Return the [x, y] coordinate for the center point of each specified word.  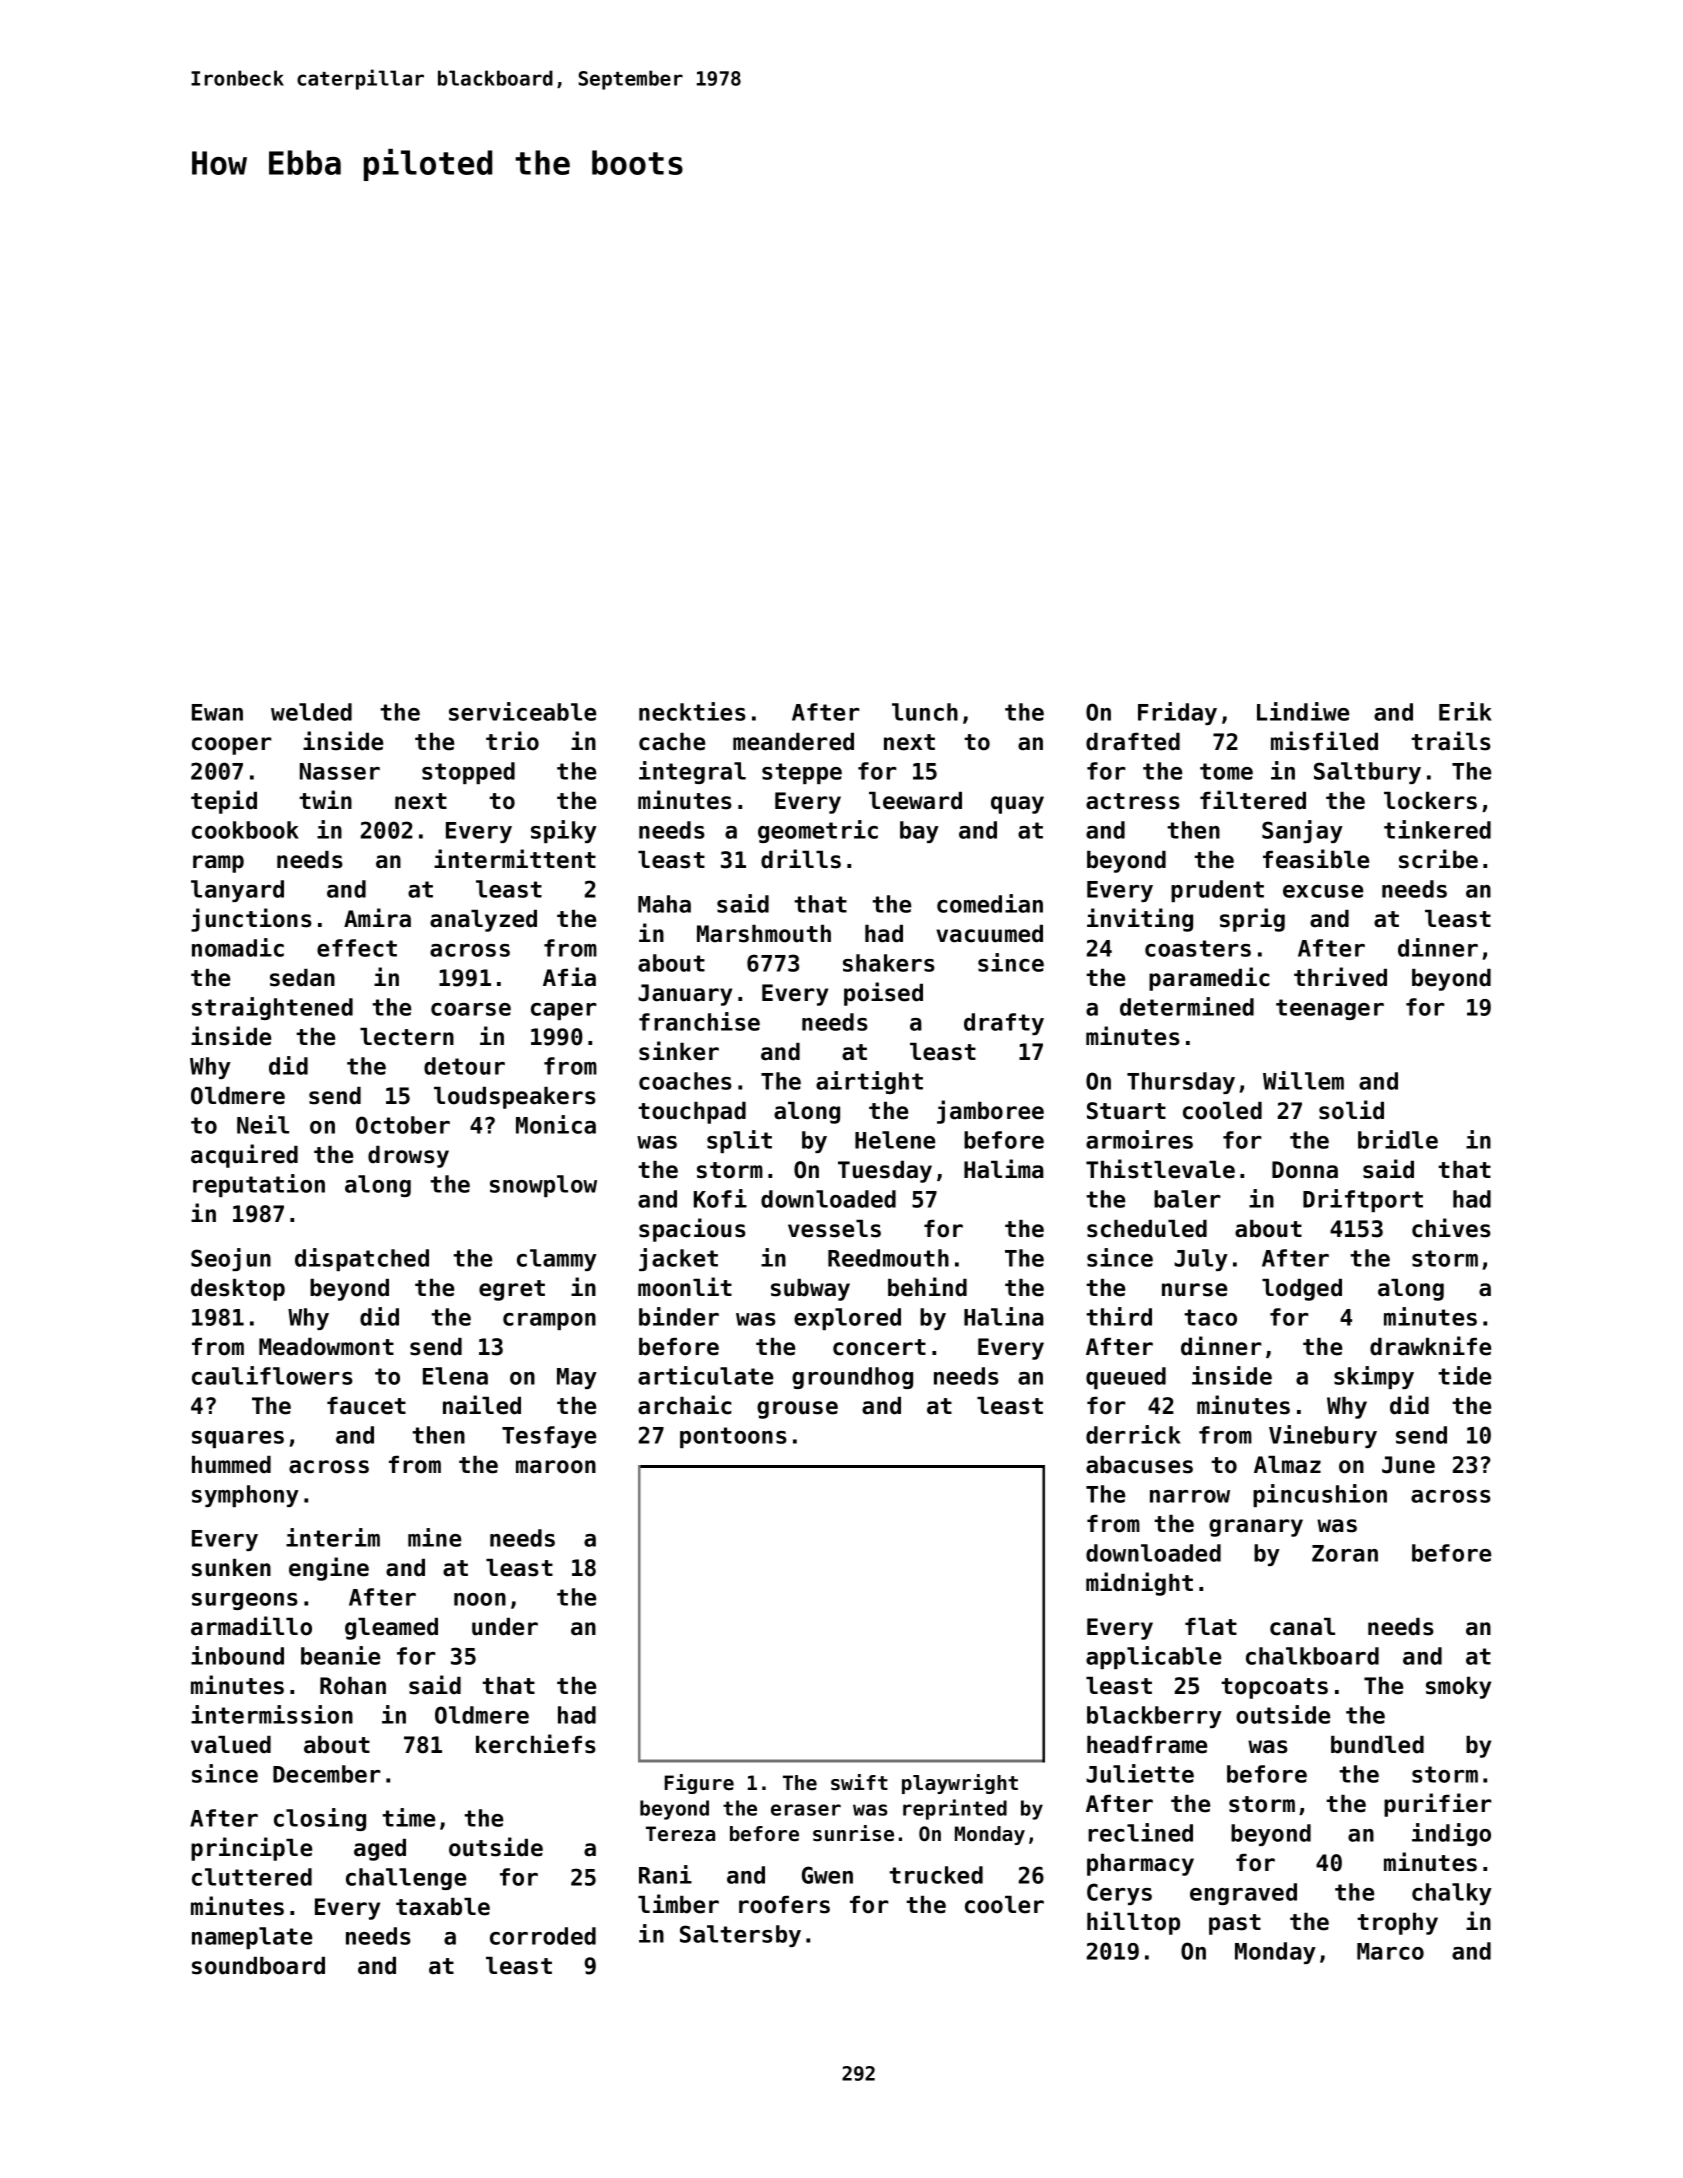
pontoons [733, 1437]
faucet [366, 1406]
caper [564, 1011]
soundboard [258, 1966]
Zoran [1345, 1553]
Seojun [231, 1259]
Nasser [340, 771]
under [505, 1627]
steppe [802, 773]
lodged [1302, 1290]
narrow [1190, 1496]
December [327, 1774]
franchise [699, 1021]
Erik [1465, 711]
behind [927, 1287]
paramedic [1209, 979]
